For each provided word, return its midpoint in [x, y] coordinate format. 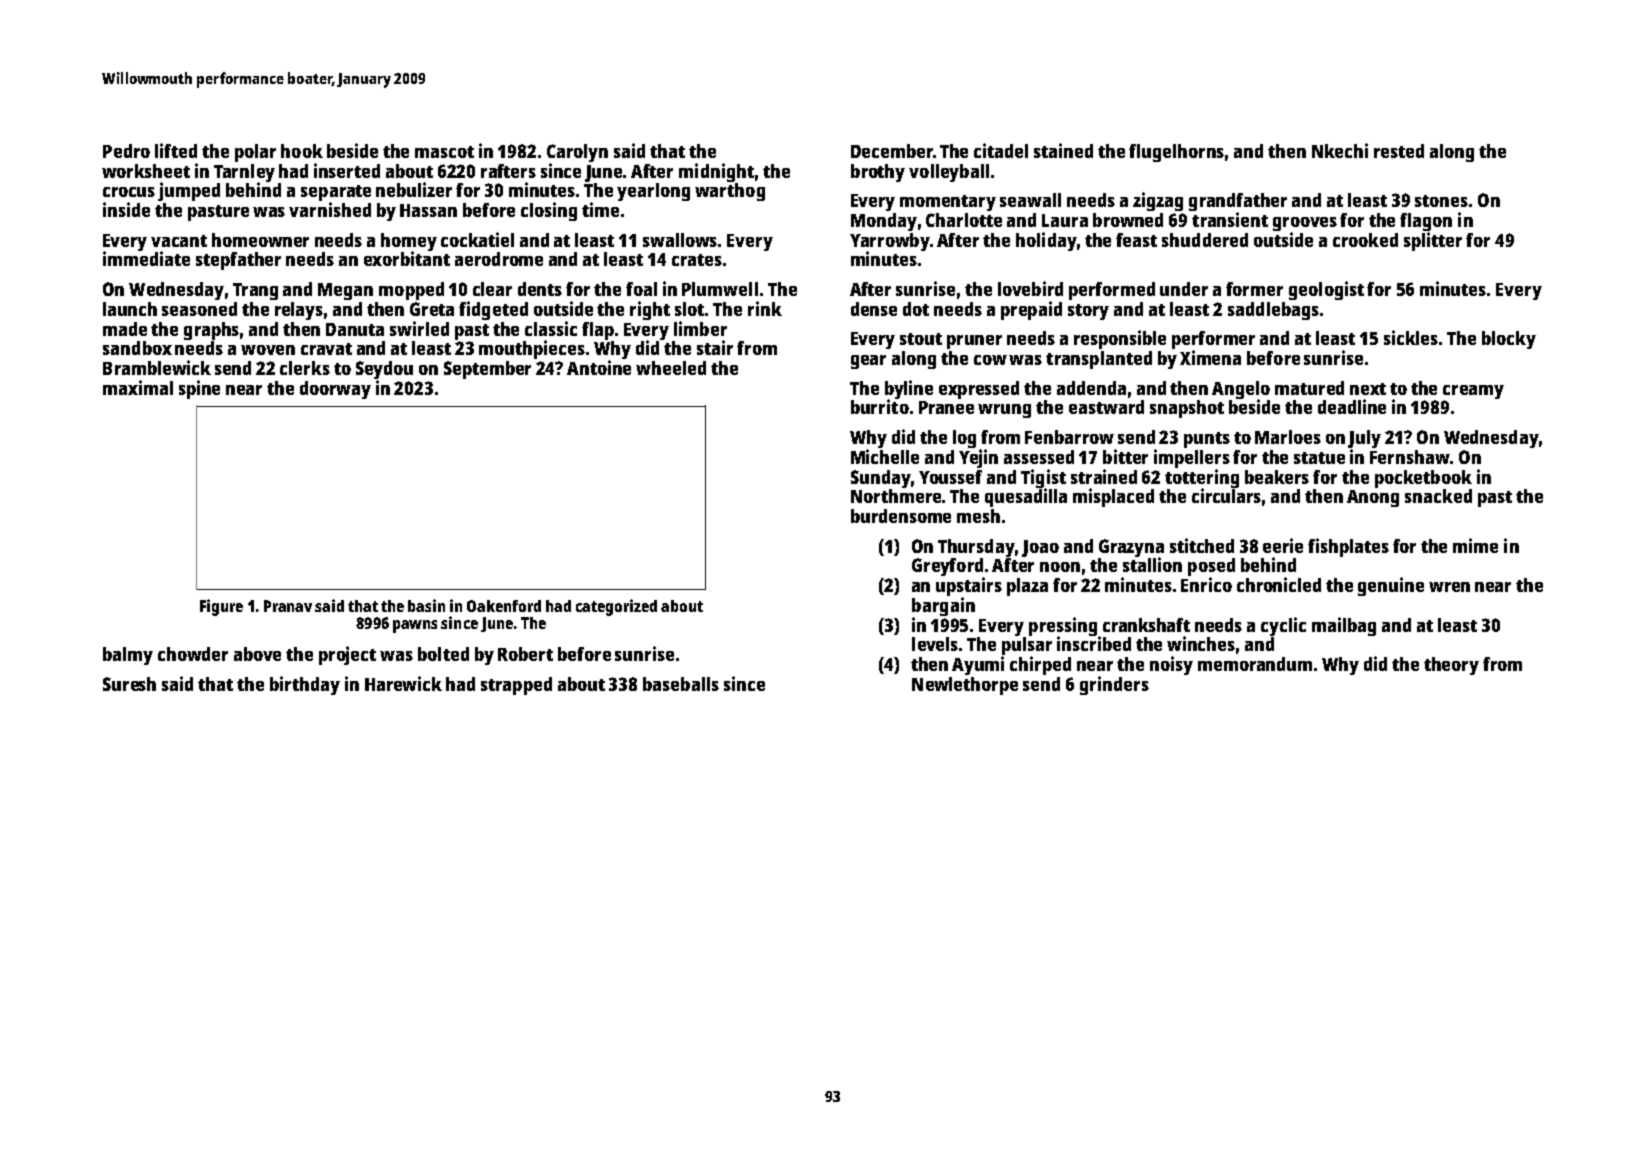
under [1184, 289]
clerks [305, 368]
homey [409, 242]
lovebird [1030, 288]
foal [641, 289]
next [1368, 389]
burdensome [901, 516]
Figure [221, 607]
